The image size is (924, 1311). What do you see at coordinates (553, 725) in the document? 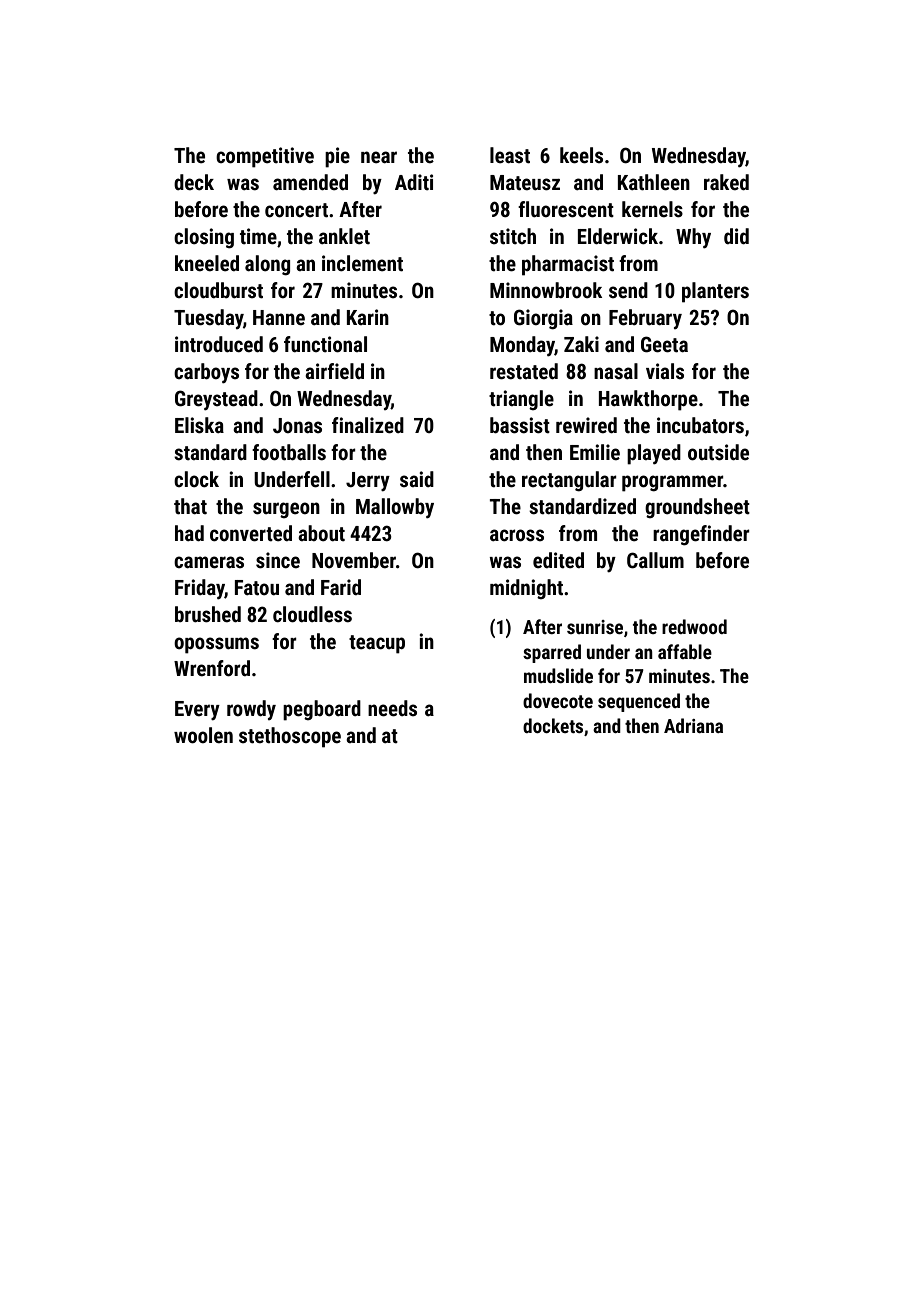
I see `dockets` at bounding box center [553, 725].
